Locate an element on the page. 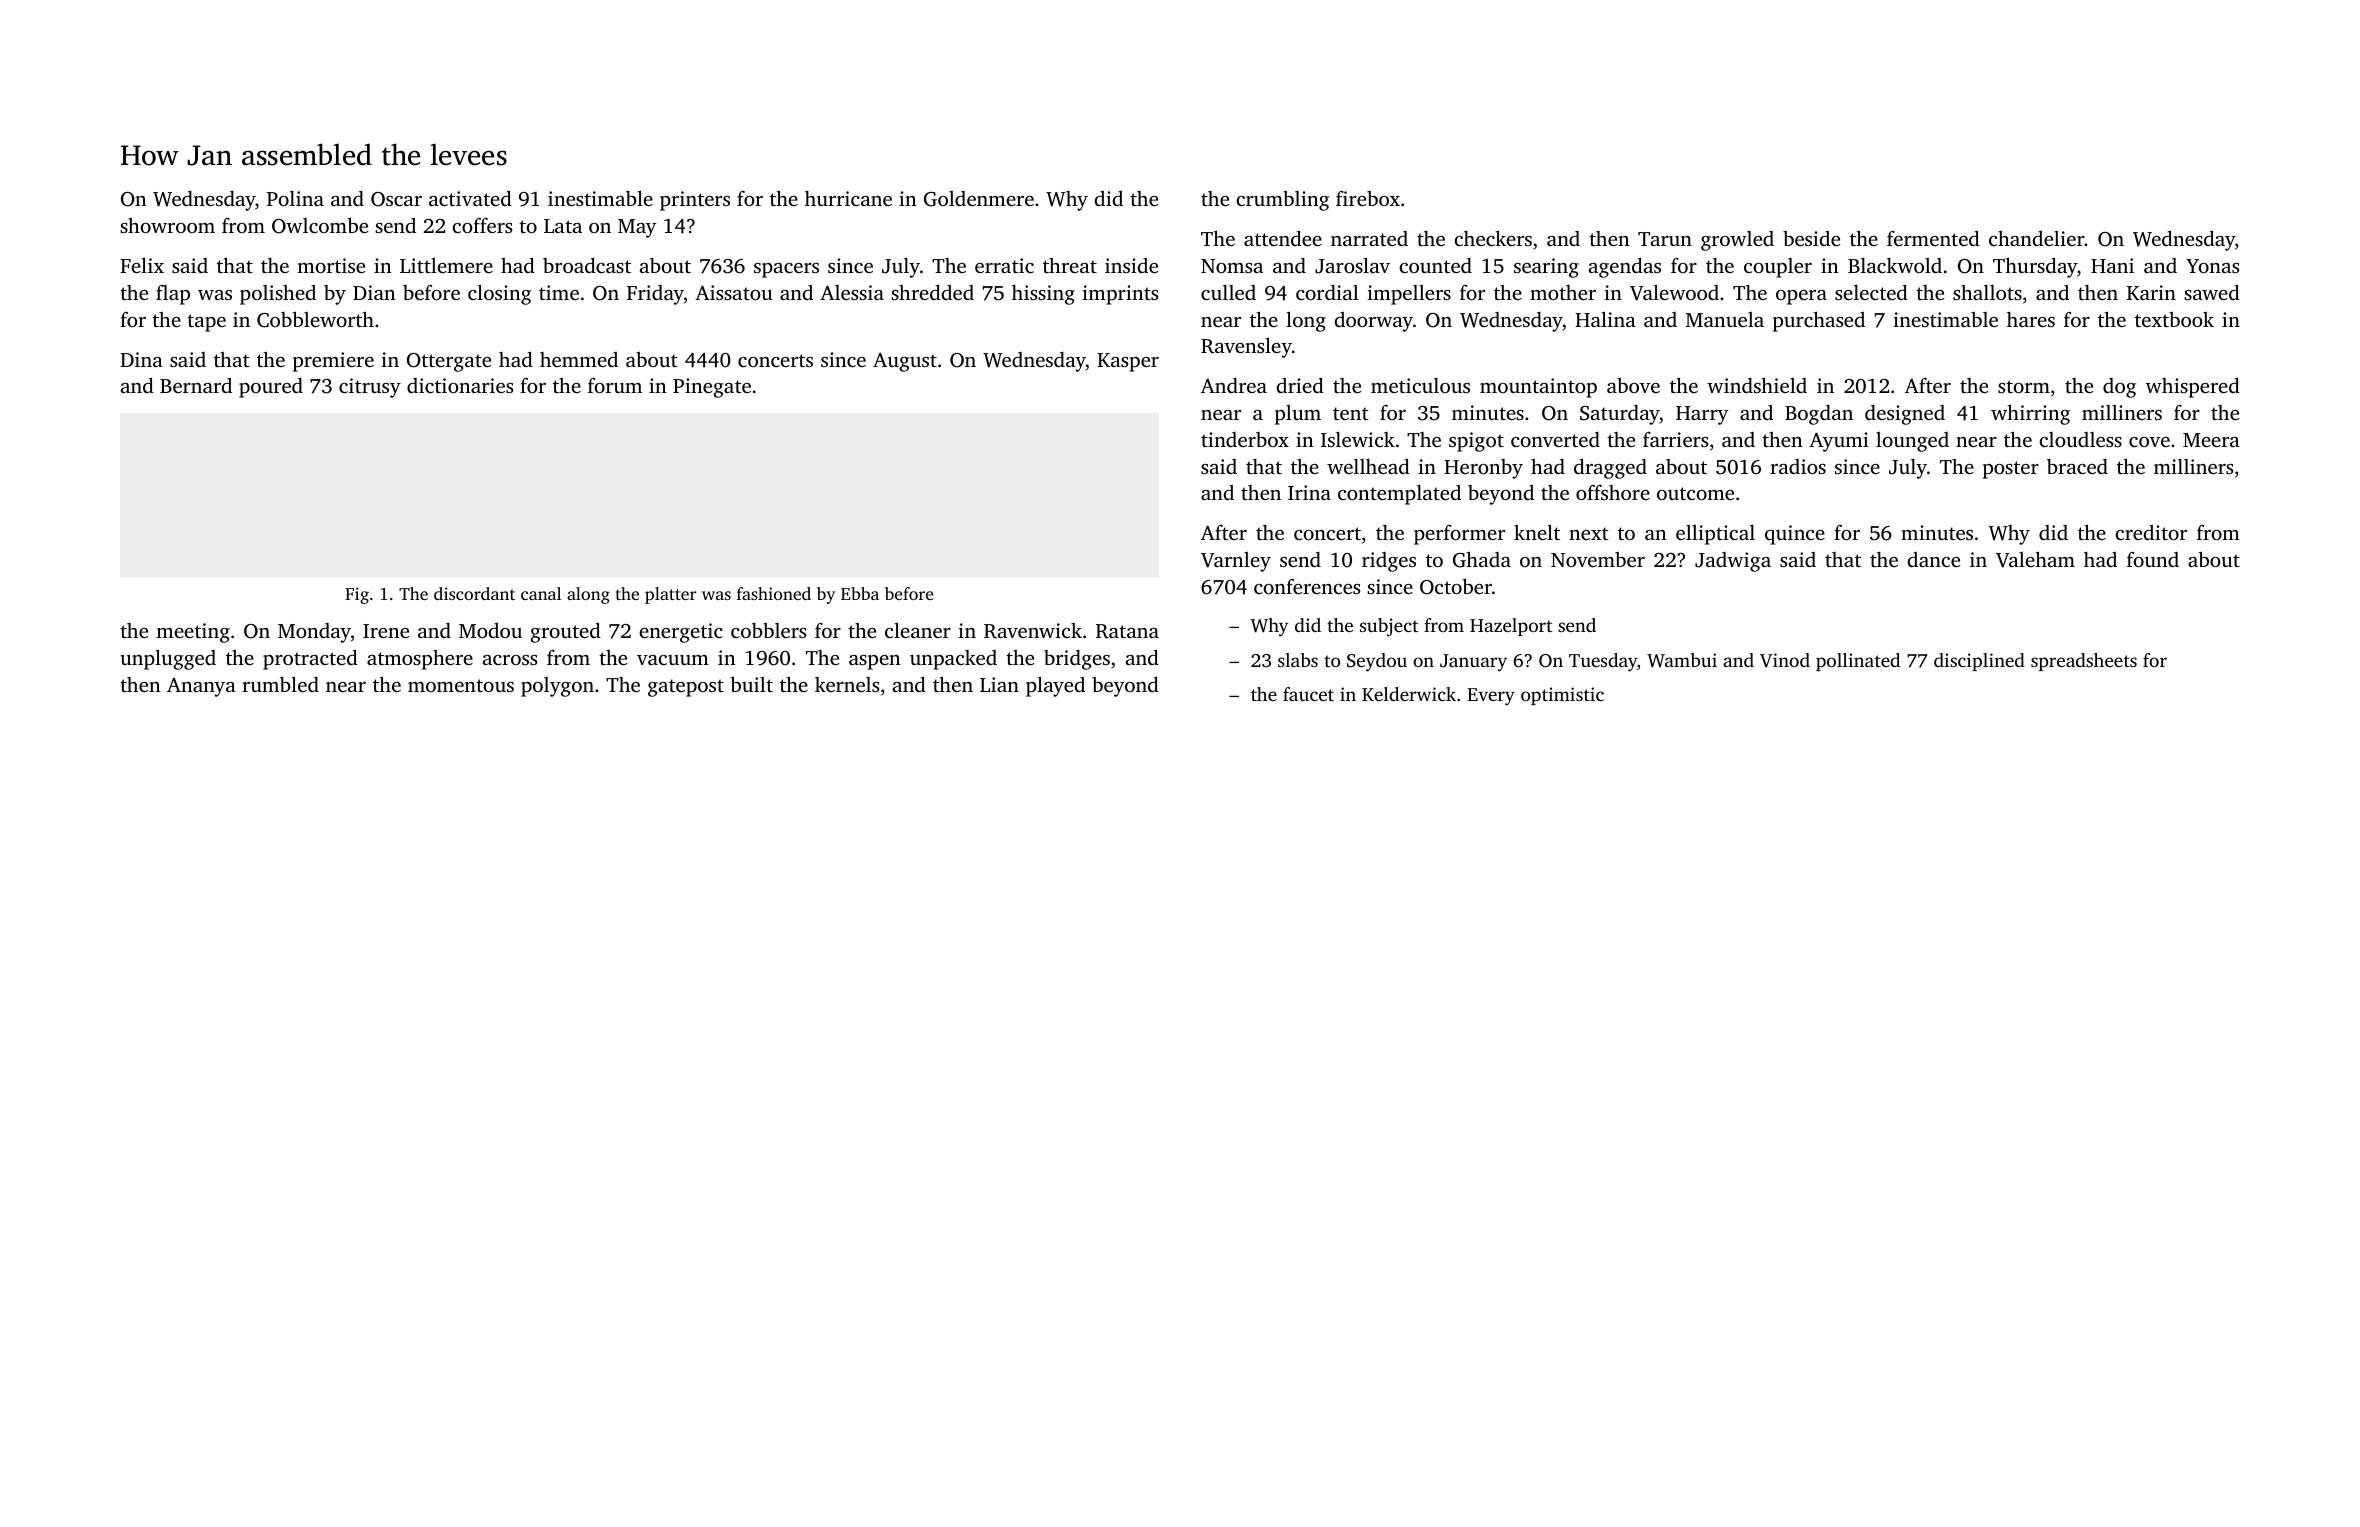  Andrea is located at coordinates (1234, 385).
